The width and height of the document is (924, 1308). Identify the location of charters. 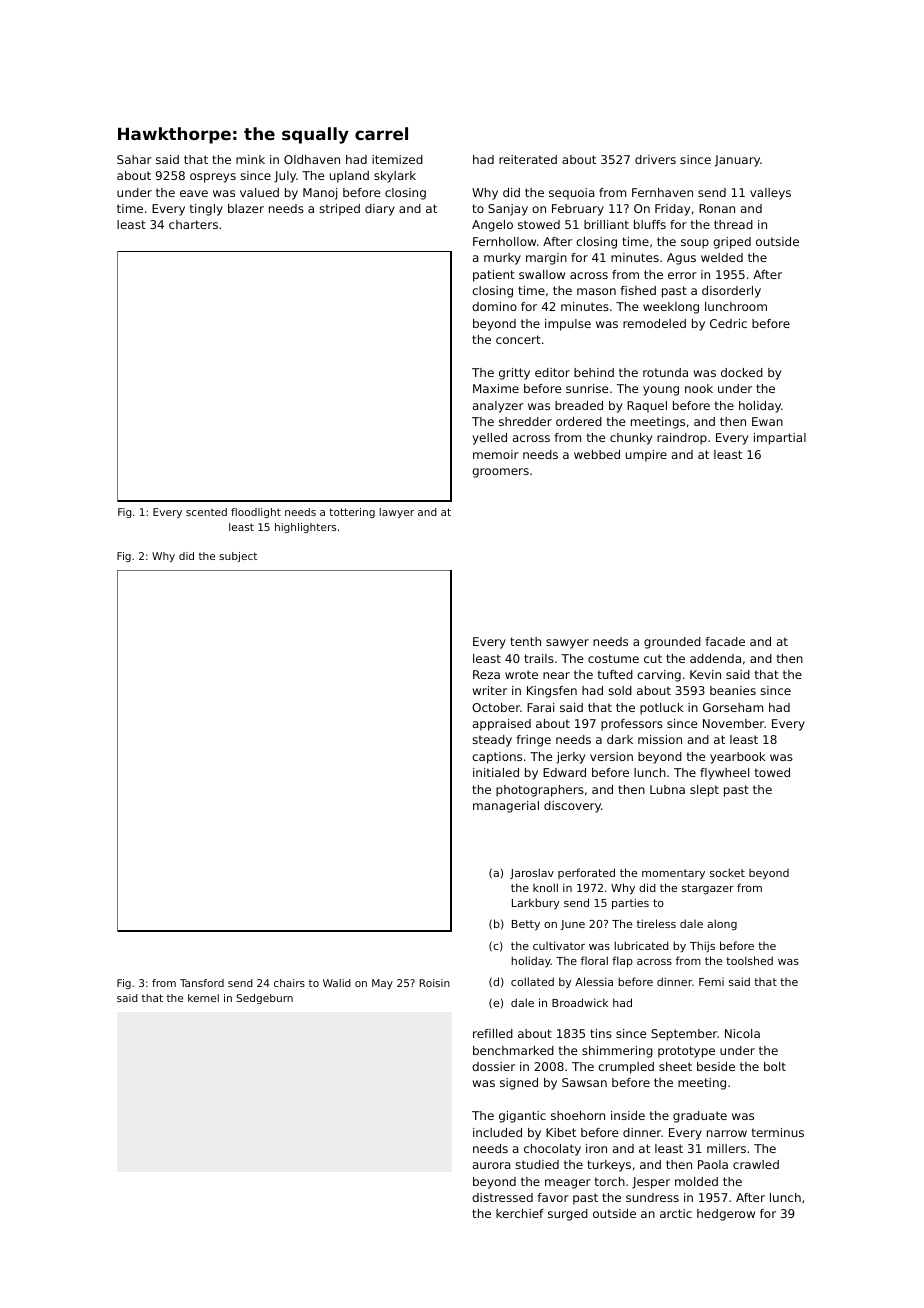
(193, 224).
